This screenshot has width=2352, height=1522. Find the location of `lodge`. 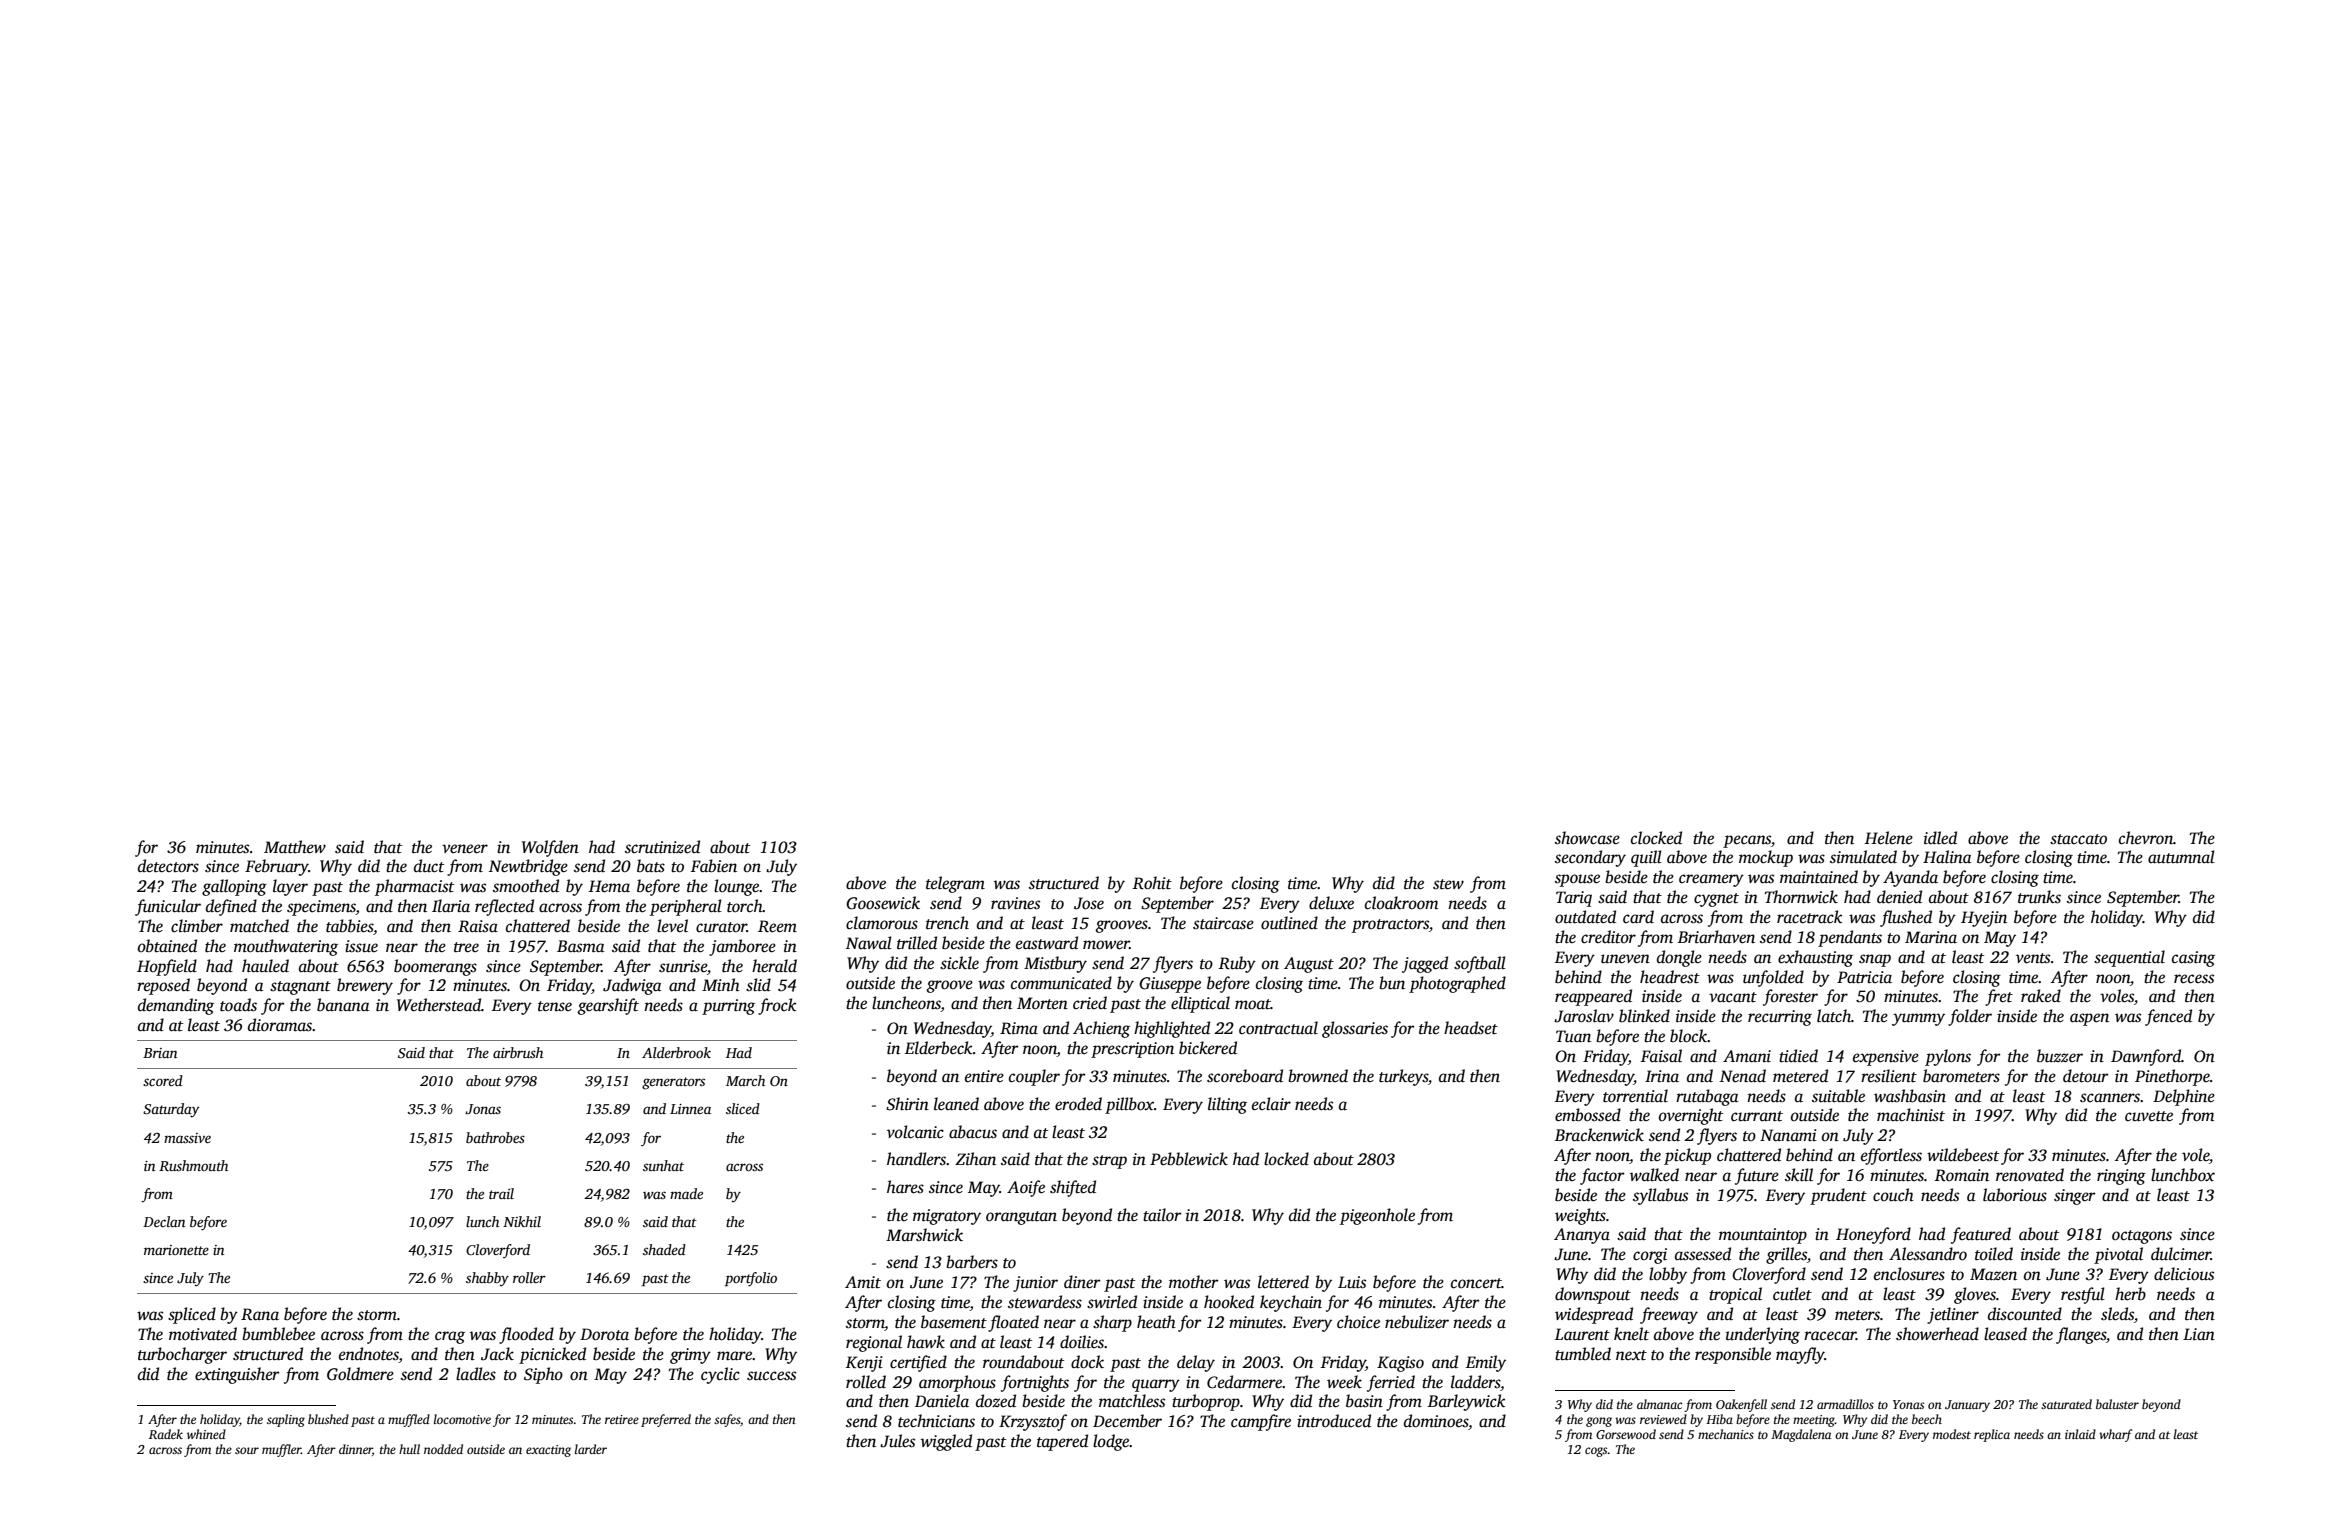

lodge is located at coordinates (1111, 1442).
